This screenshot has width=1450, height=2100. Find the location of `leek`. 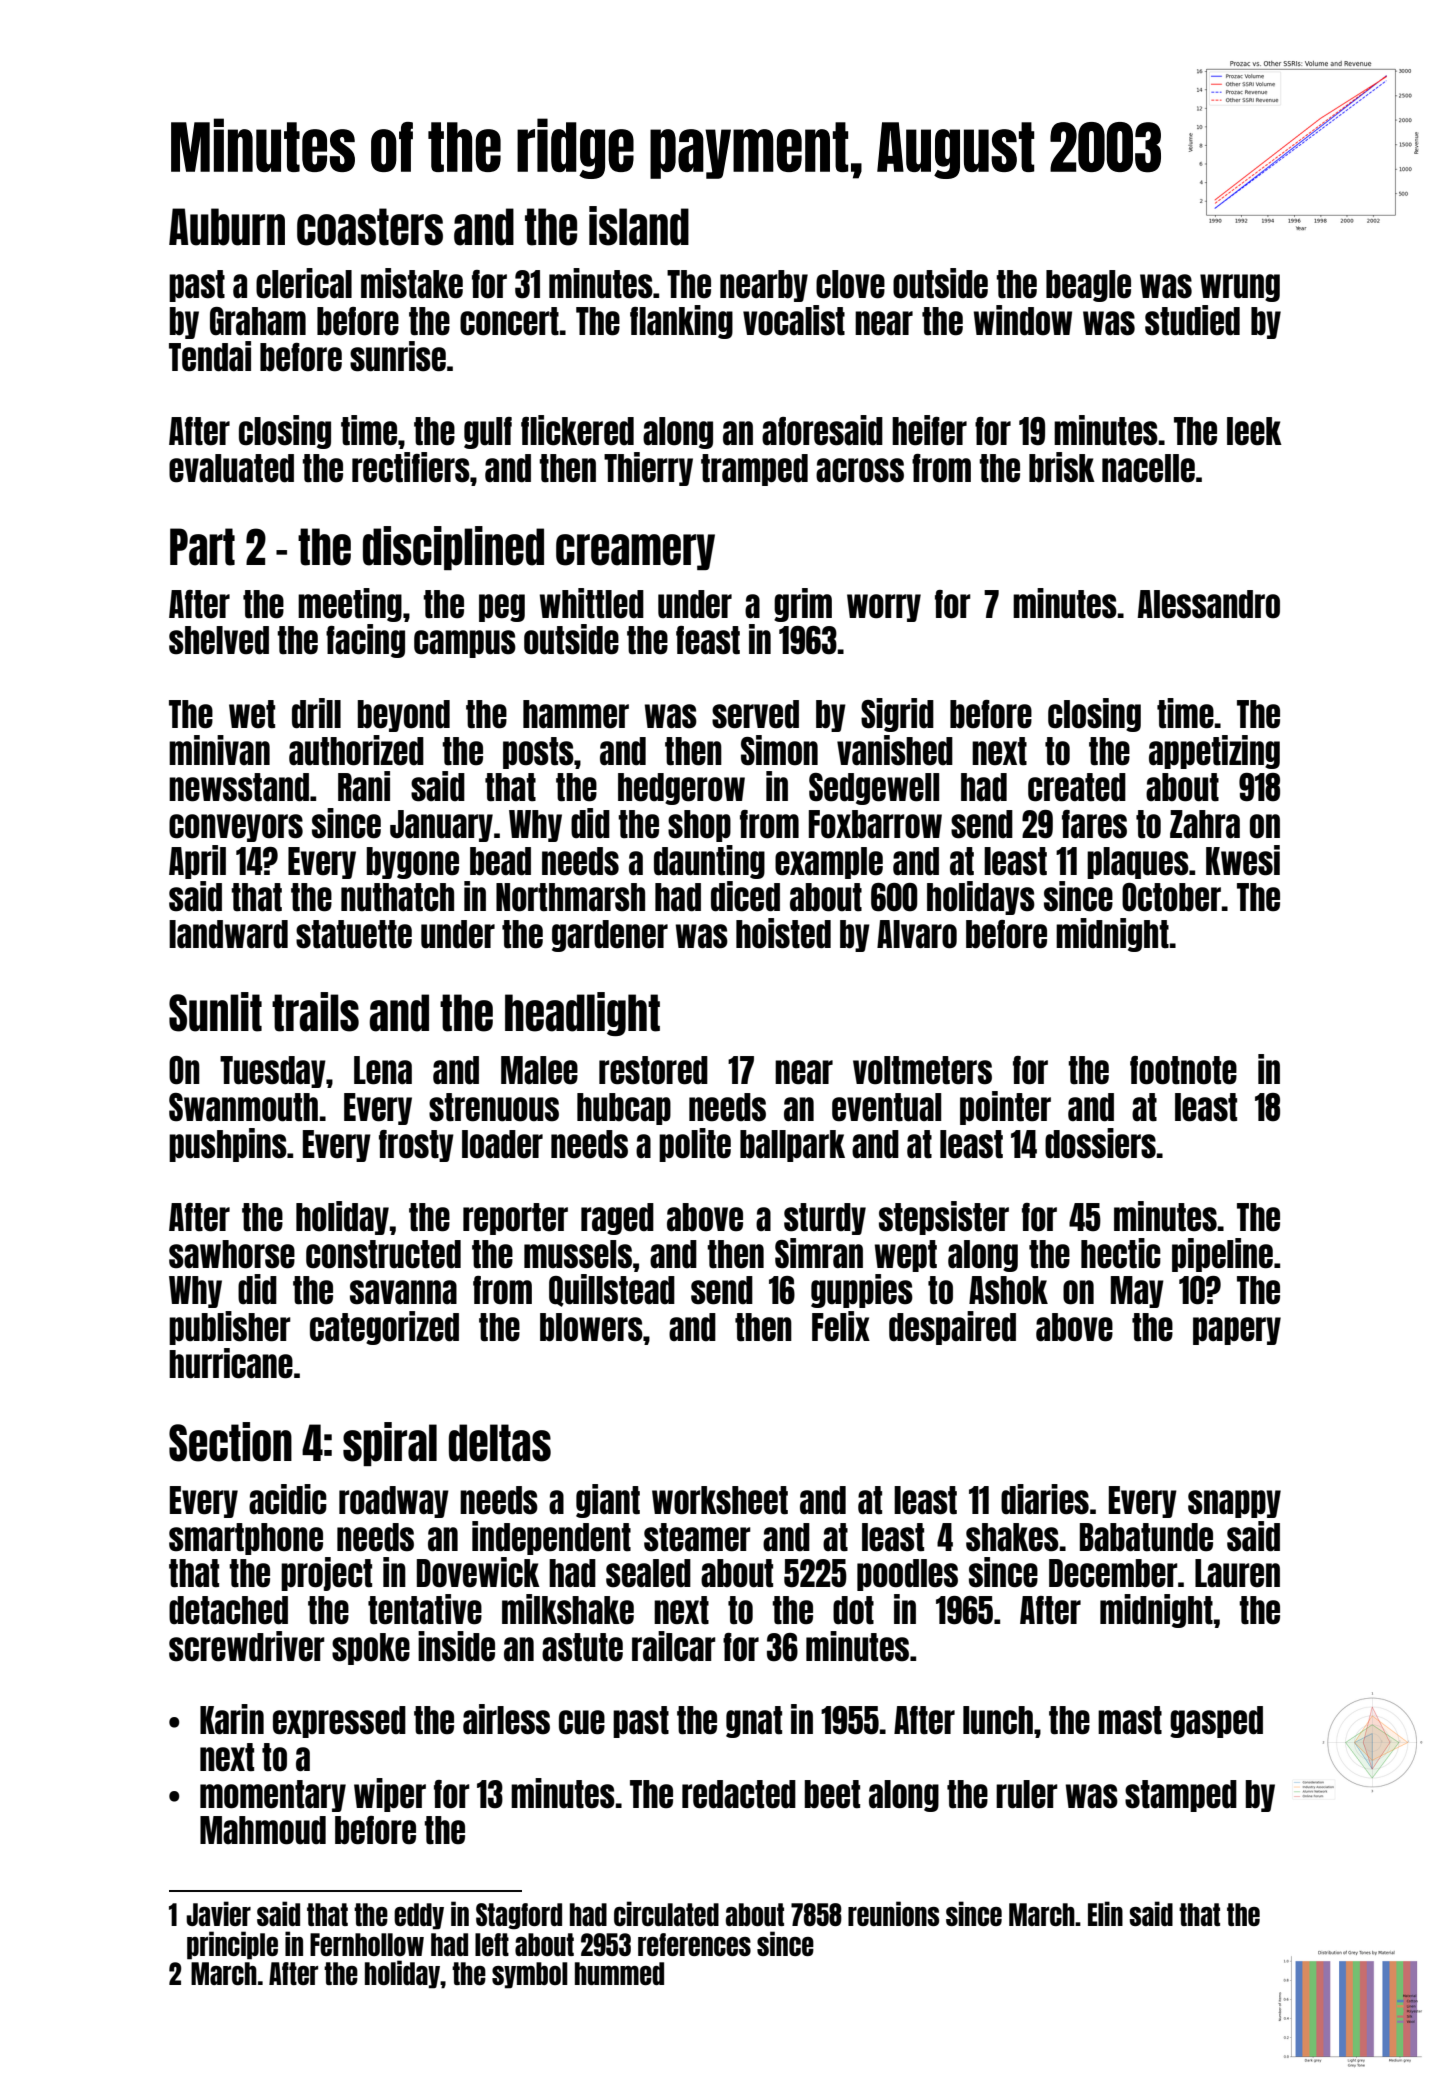

leek is located at coordinates (1254, 431).
